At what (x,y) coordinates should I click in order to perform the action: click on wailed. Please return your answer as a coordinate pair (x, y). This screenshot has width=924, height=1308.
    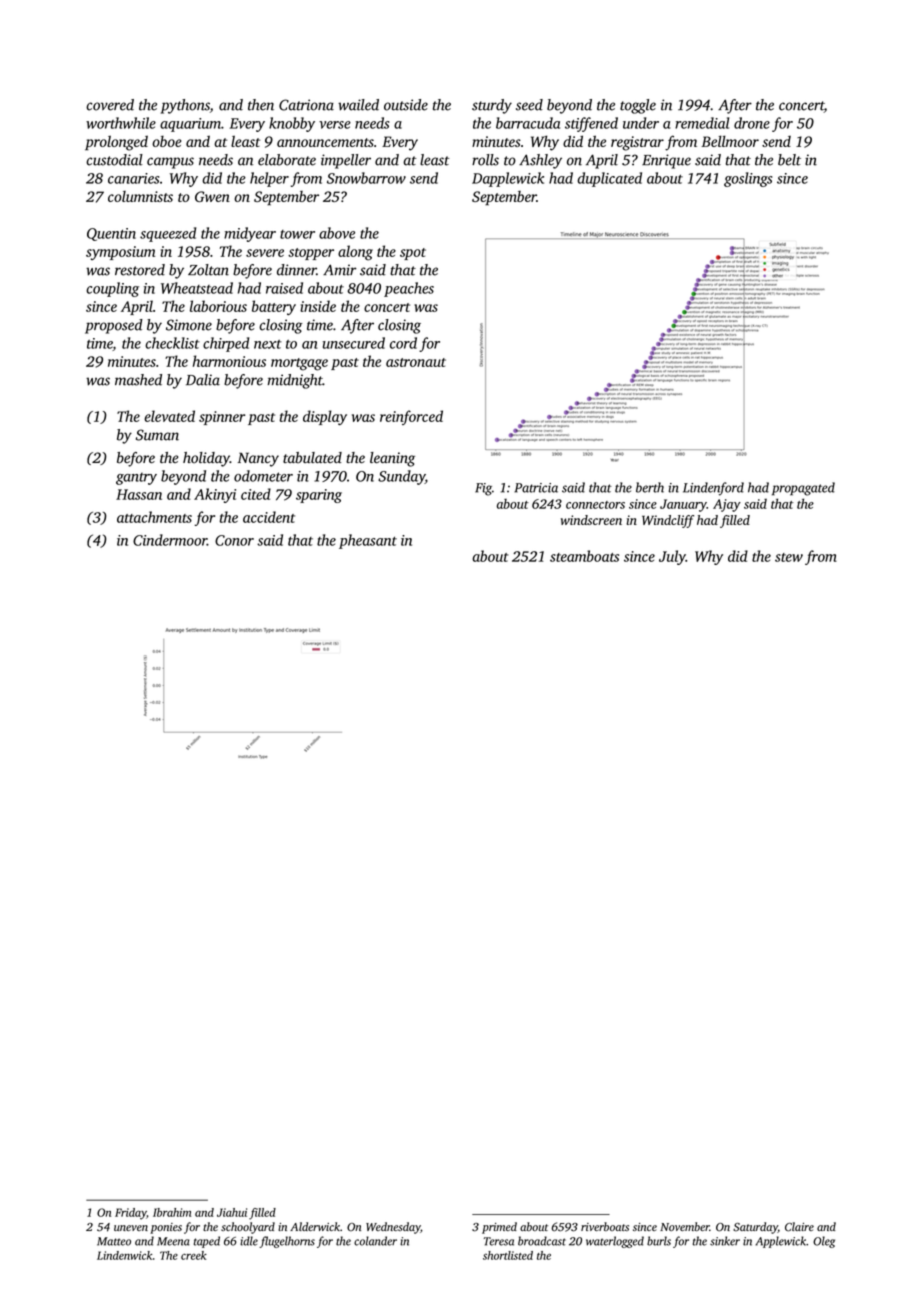
    Looking at the image, I should click on (358, 105).
